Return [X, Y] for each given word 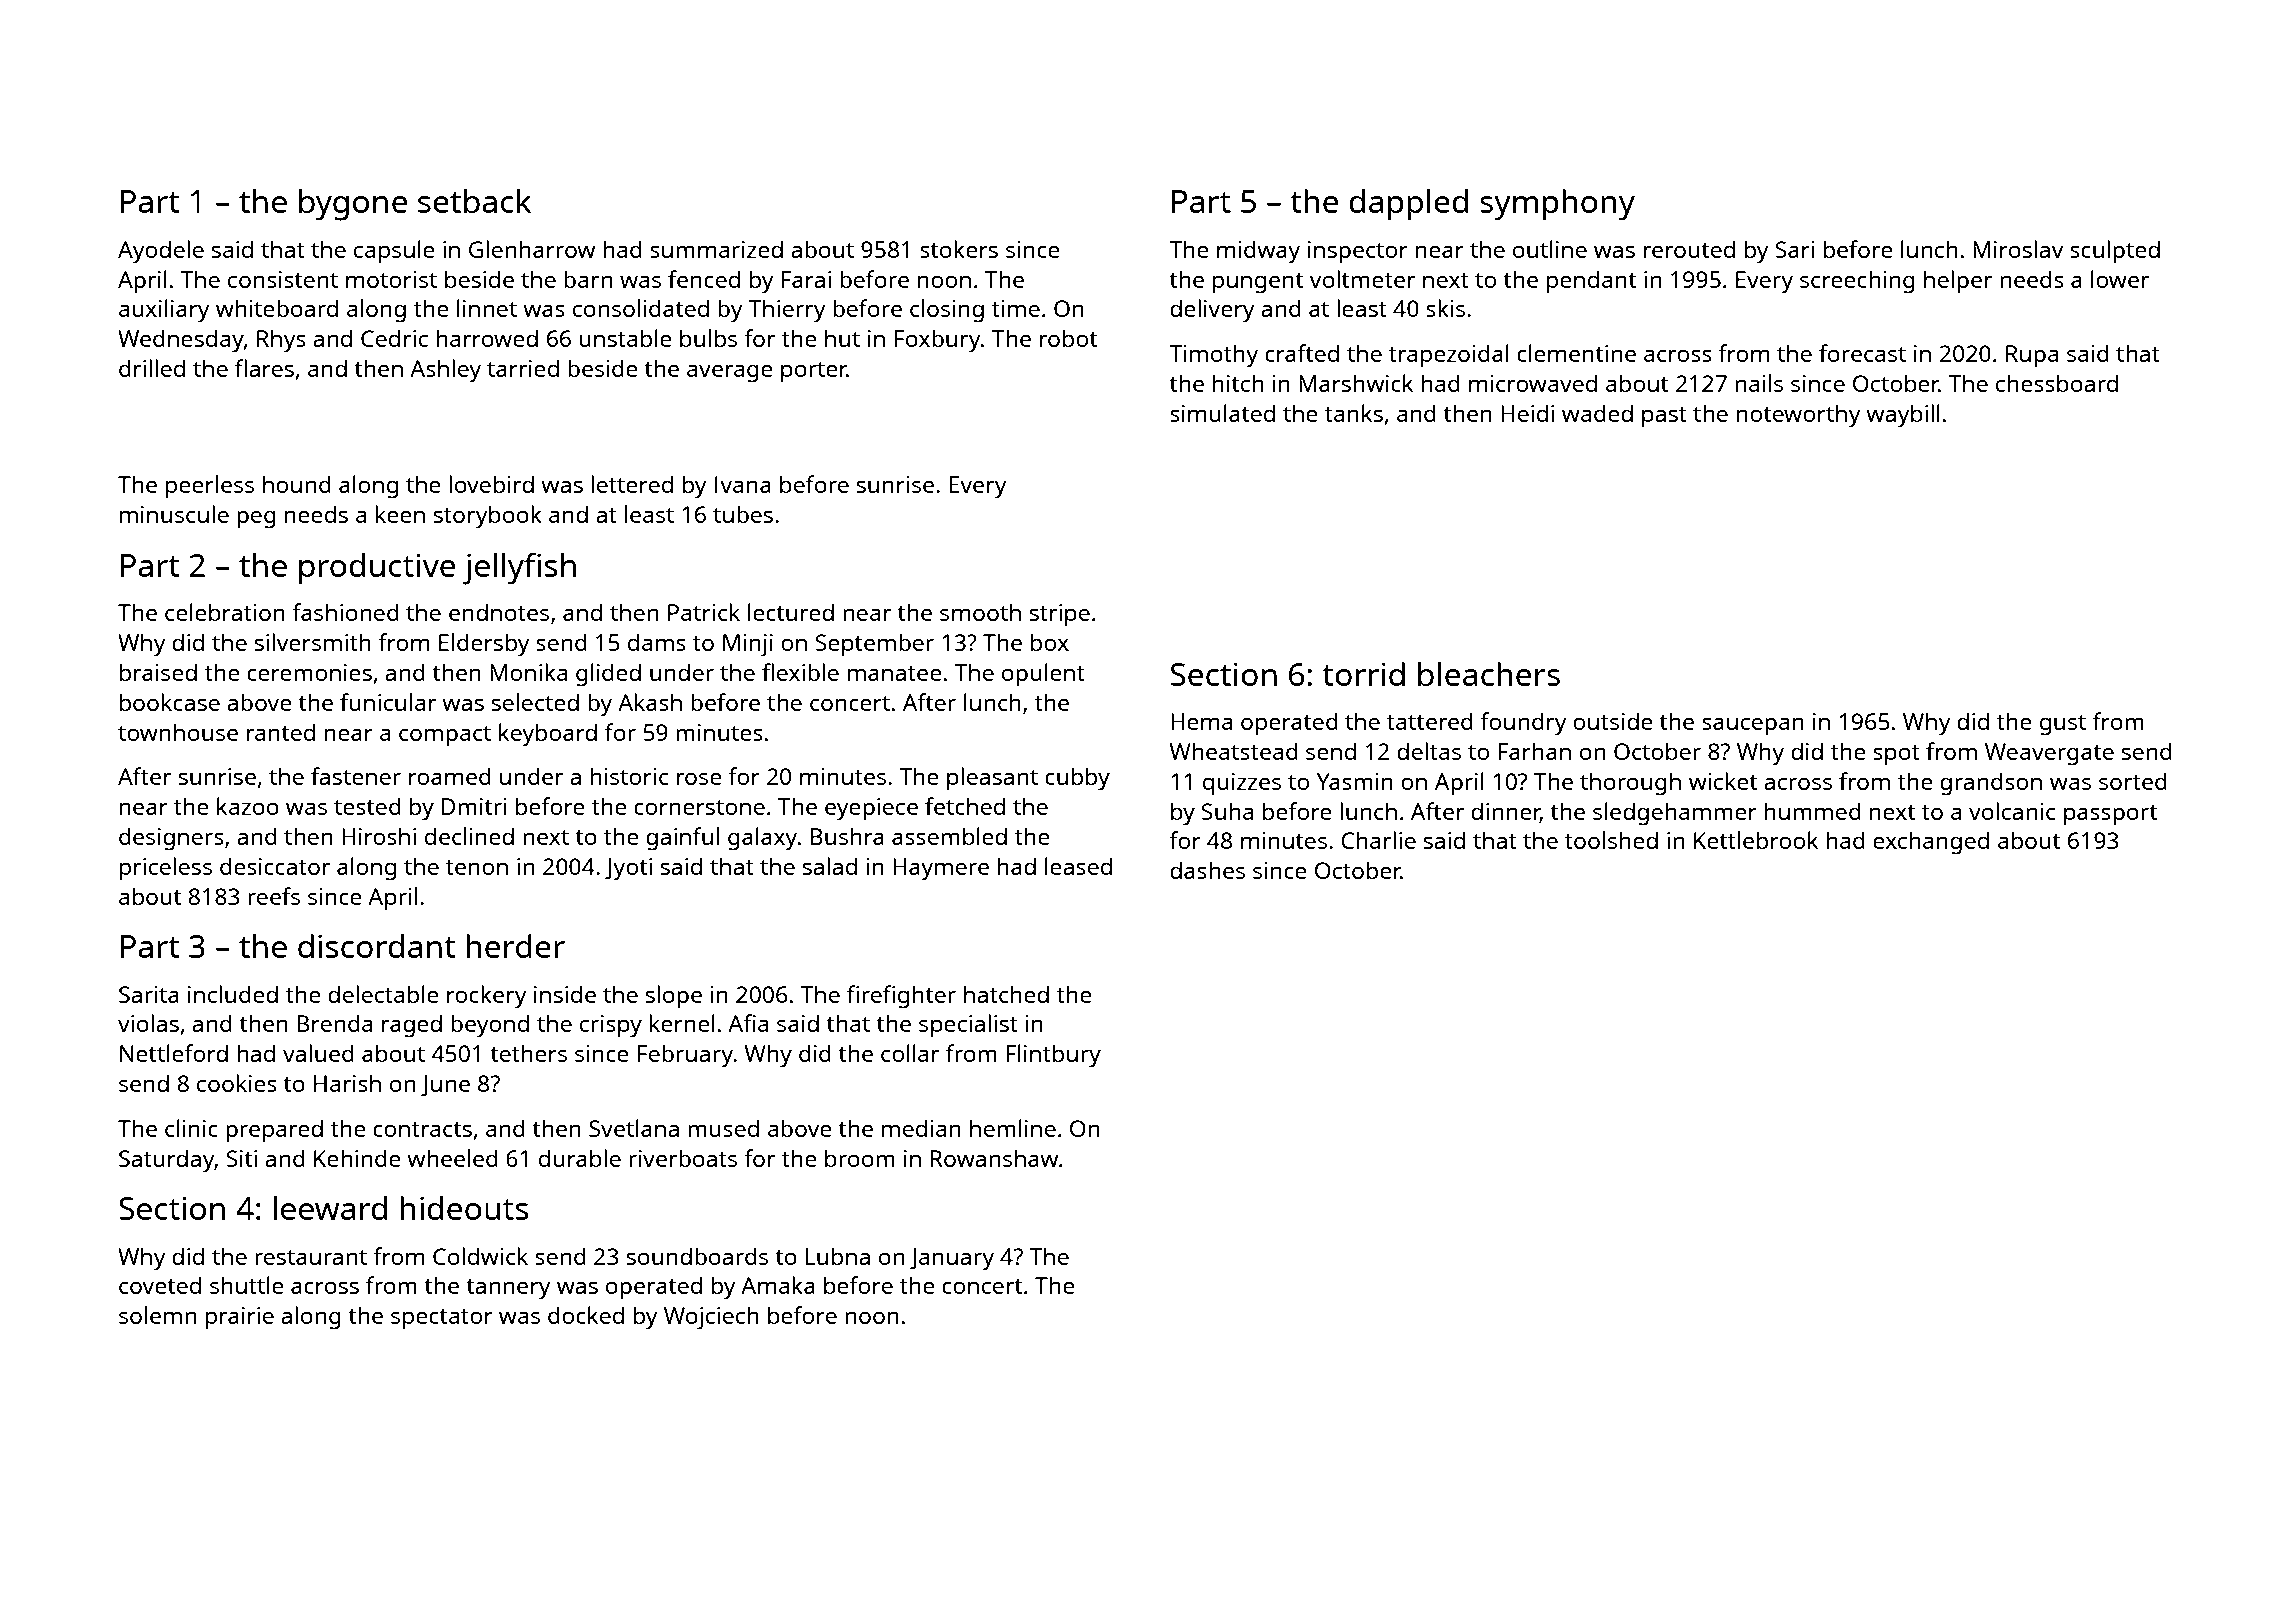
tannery [508, 1289]
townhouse [178, 732]
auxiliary [164, 311]
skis [1445, 308]
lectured [791, 612]
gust [2063, 725]
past [1664, 417]
